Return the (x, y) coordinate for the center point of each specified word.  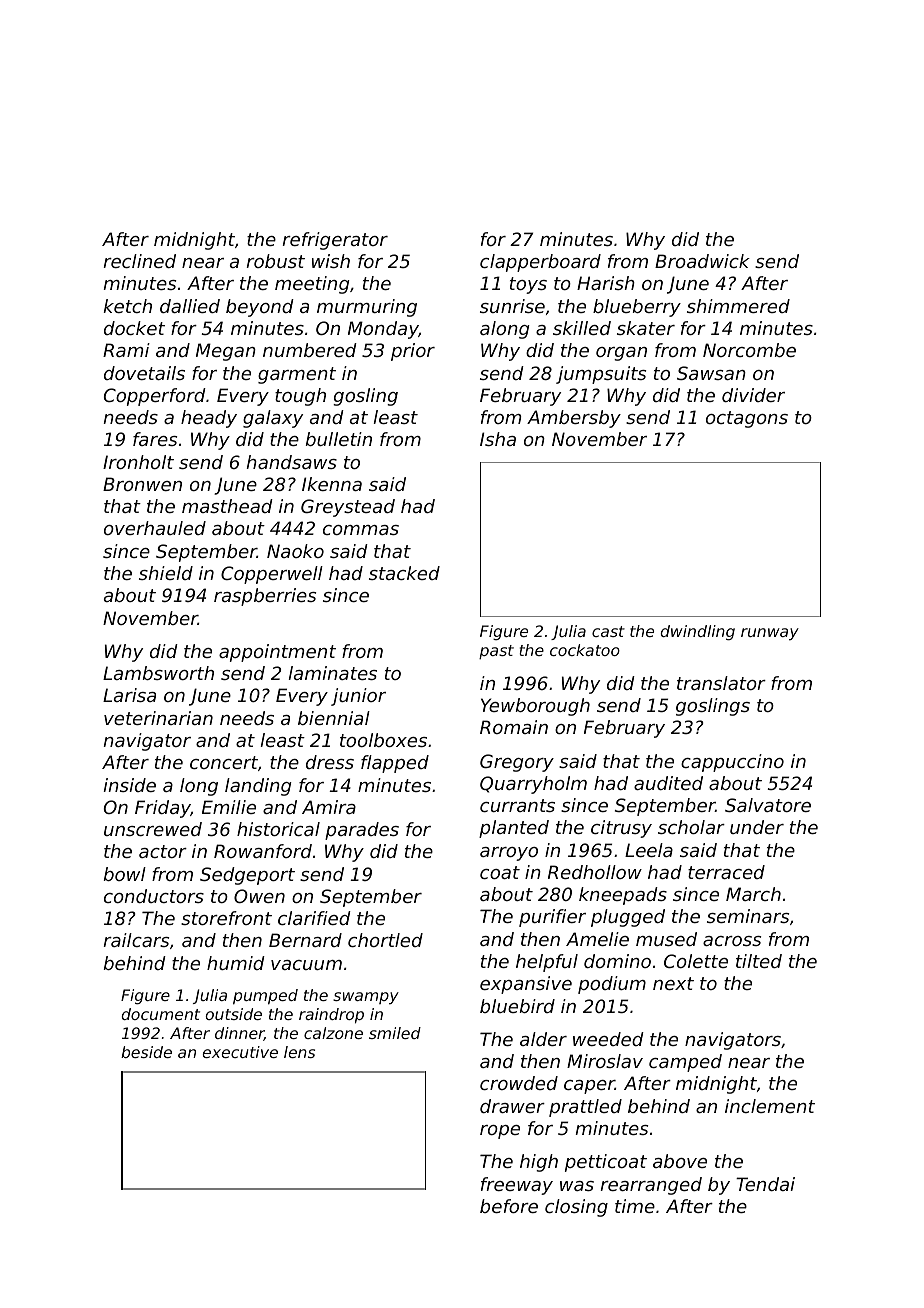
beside (146, 1052)
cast (608, 631)
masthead (227, 506)
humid (236, 963)
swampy (366, 998)
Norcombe (749, 350)
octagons (747, 419)
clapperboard (540, 263)
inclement (770, 1106)
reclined (140, 261)
